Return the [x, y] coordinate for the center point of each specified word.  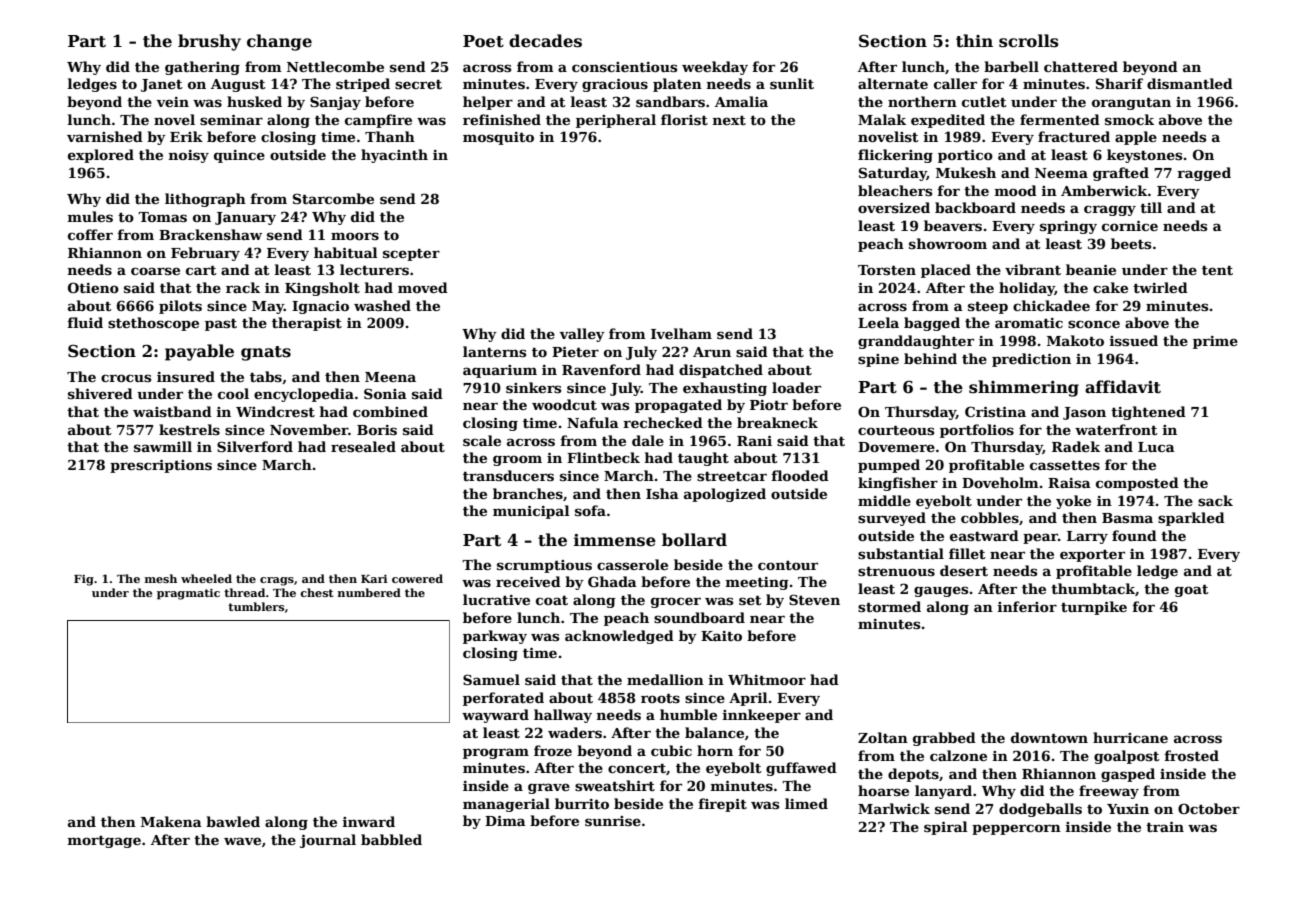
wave [242, 841]
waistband [172, 411]
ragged [1204, 174]
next [729, 120]
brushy [209, 42]
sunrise [613, 821]
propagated [678, 406]
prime [1215, 342]
